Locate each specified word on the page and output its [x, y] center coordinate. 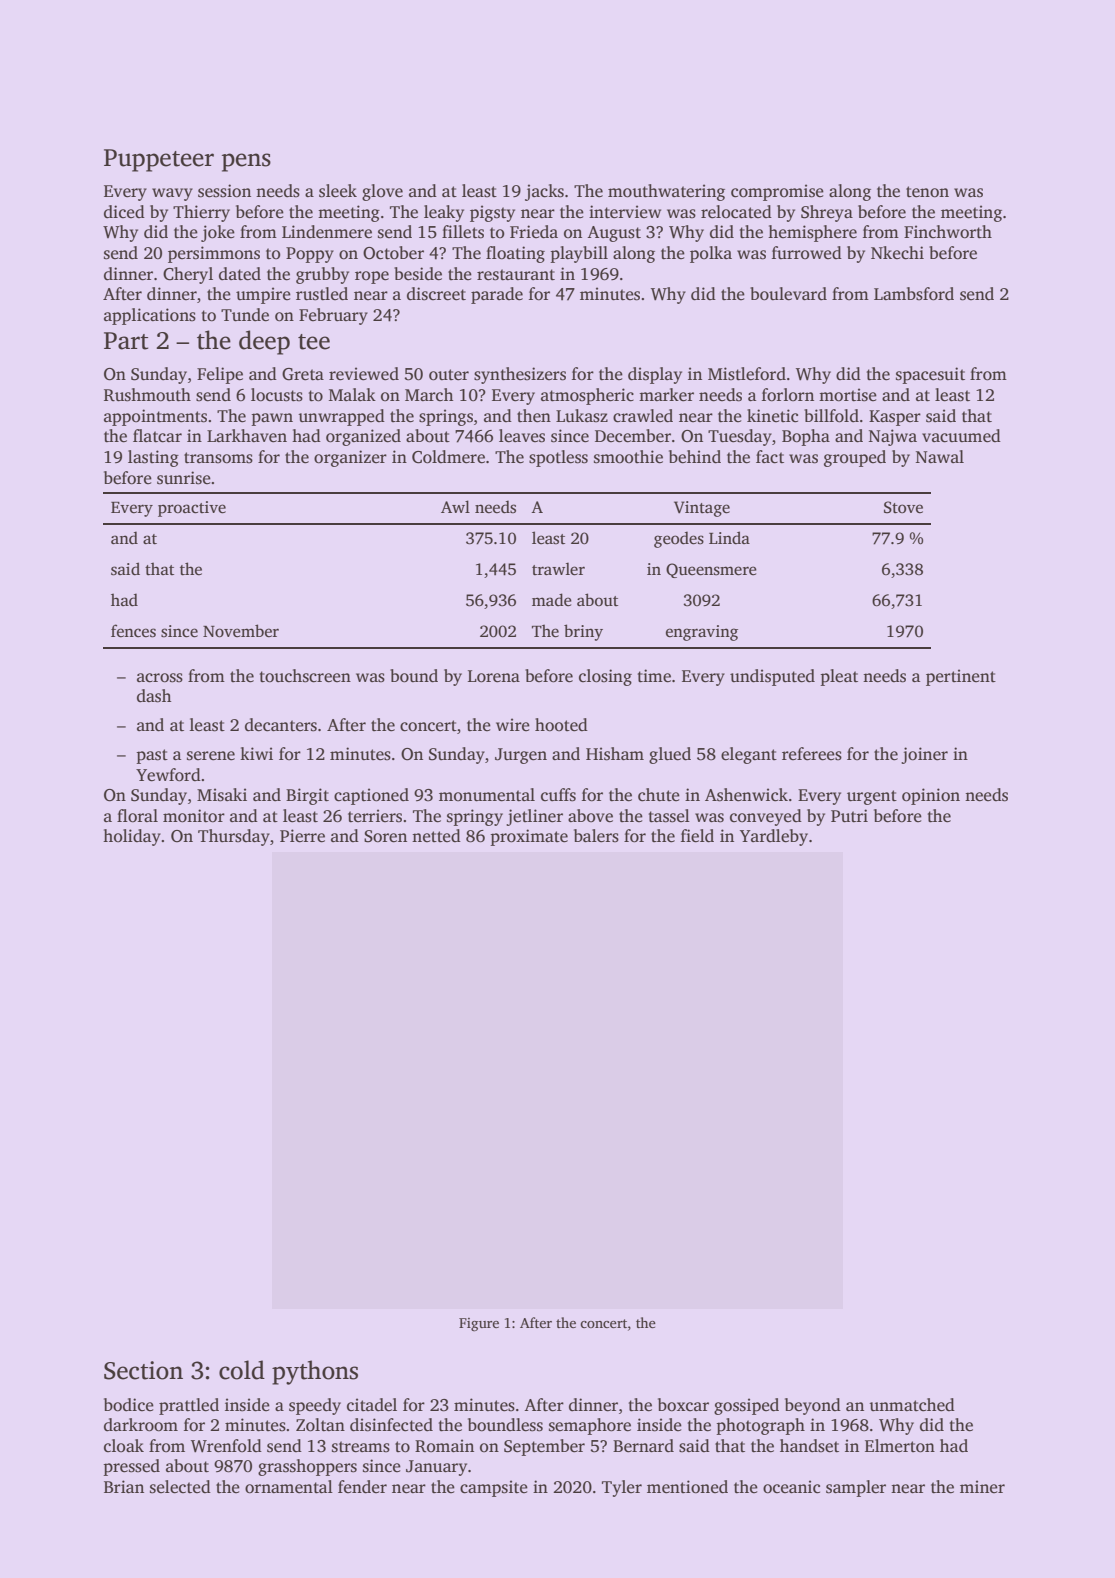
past [152, 756]
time [654, 676]
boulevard [788, 294]
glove [382, 192]
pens [246, 162]
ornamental [289, 1487]
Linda [729, 537]
